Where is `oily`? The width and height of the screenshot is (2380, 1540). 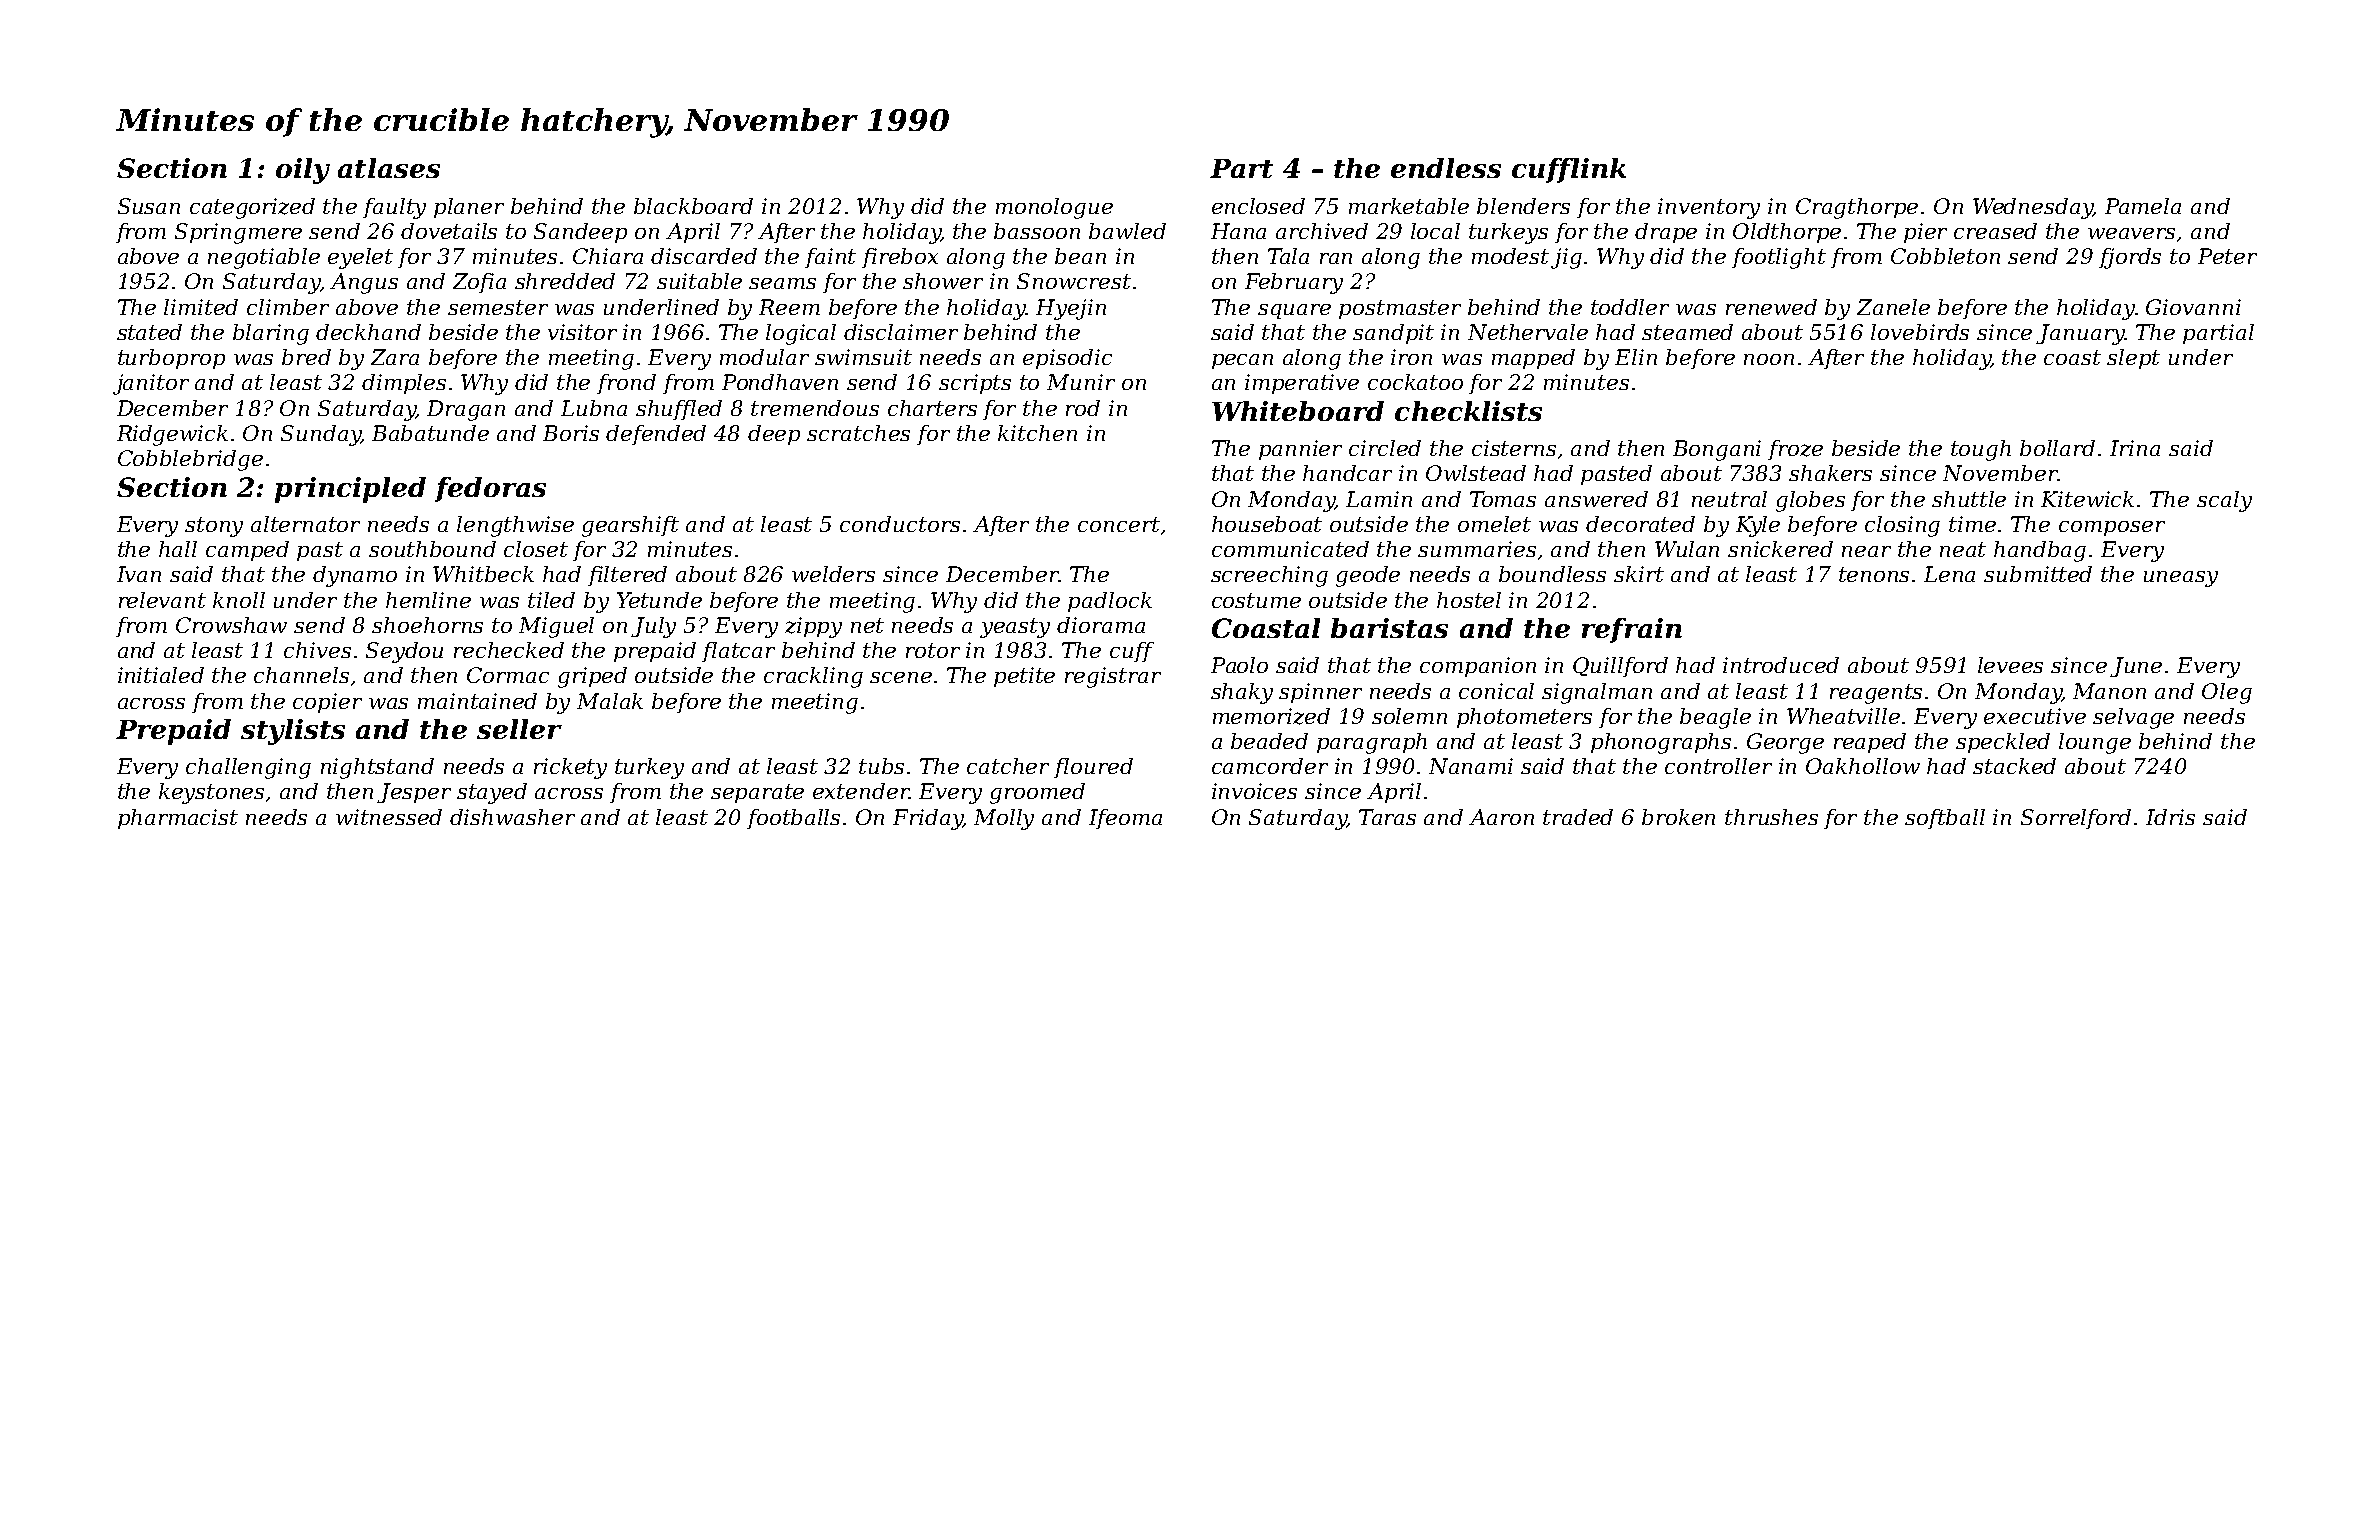
oily is located at coordinates (303, 171).
